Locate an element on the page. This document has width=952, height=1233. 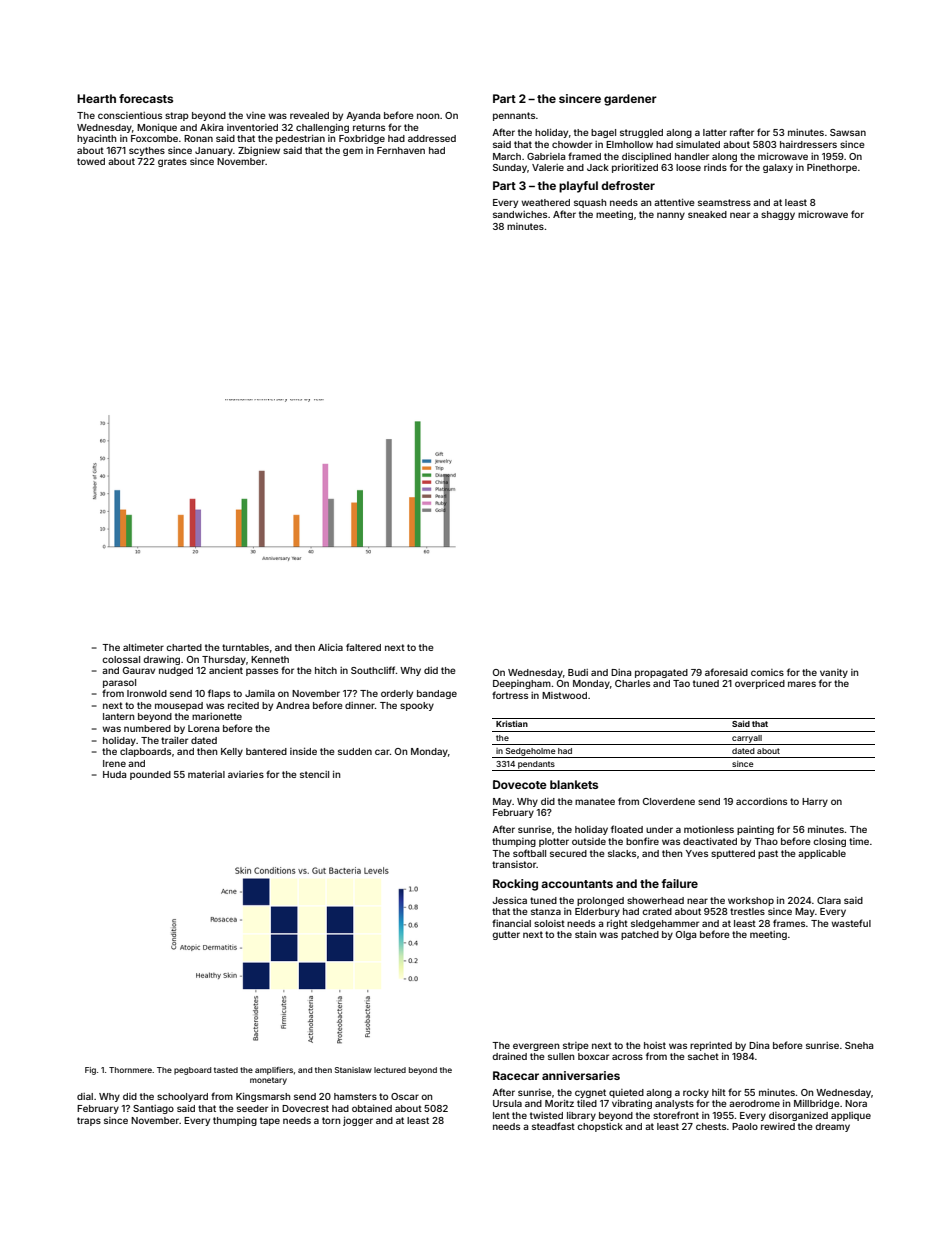
grates is located at coordinates (172, 162).
